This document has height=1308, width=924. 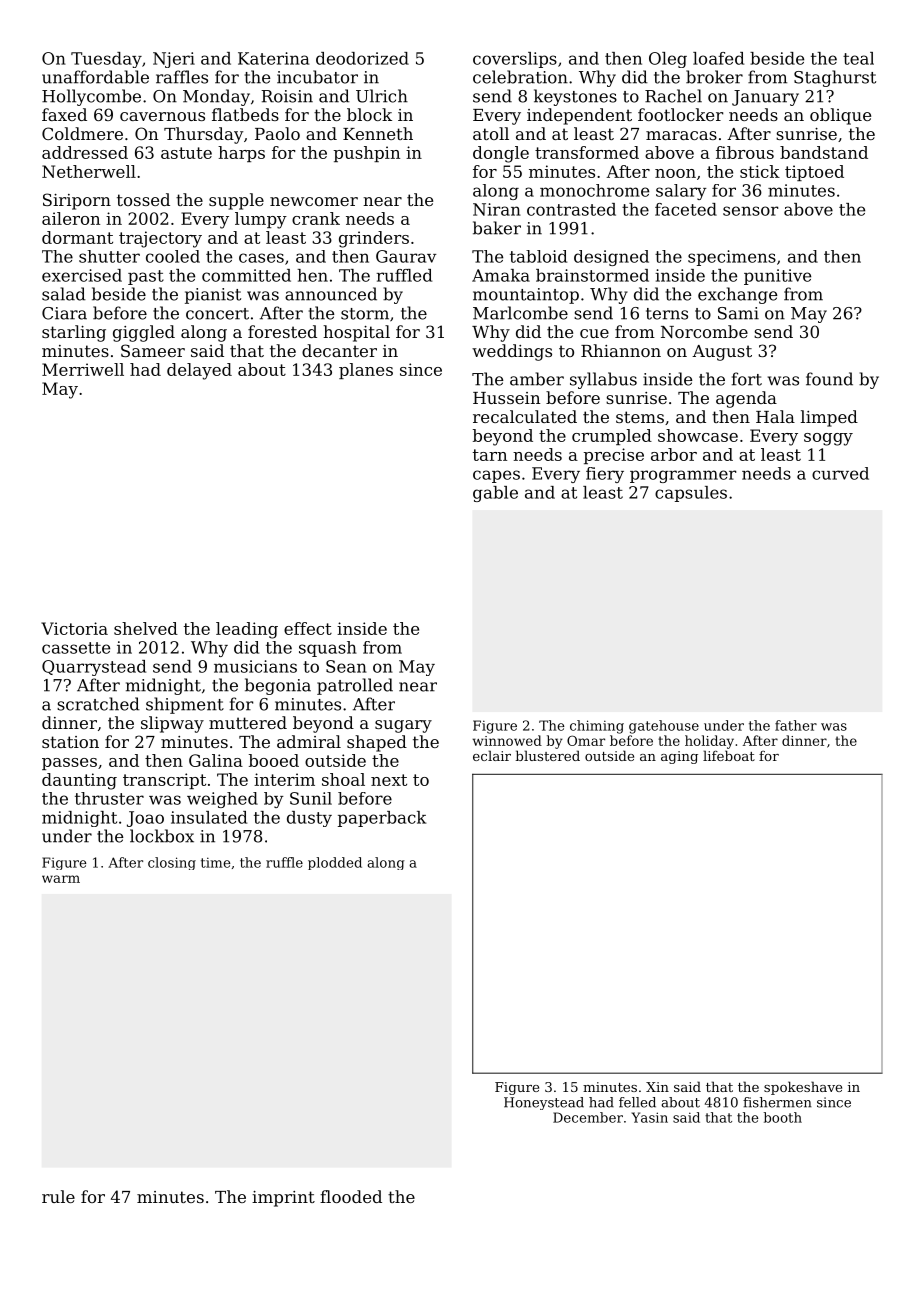 What do you see at coordinates (796, 725) in the document?
I see `father` at bounding box center [796, 725].
